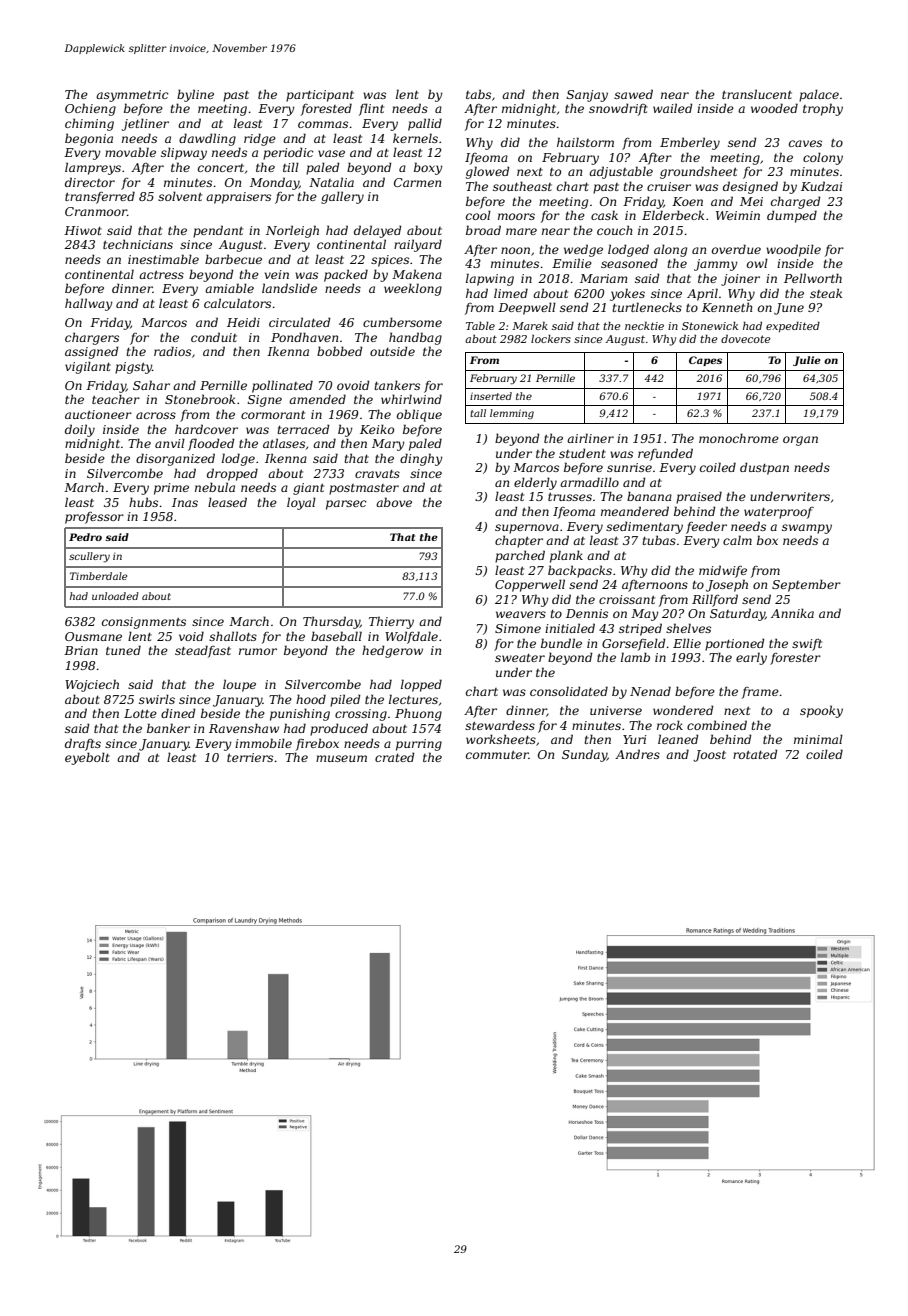 The height and width of the screenshot is (1316, 908). What do you see at coordinates (172, 351) in the screenshot?
I see `radios` at bounding box center [172, 351].
